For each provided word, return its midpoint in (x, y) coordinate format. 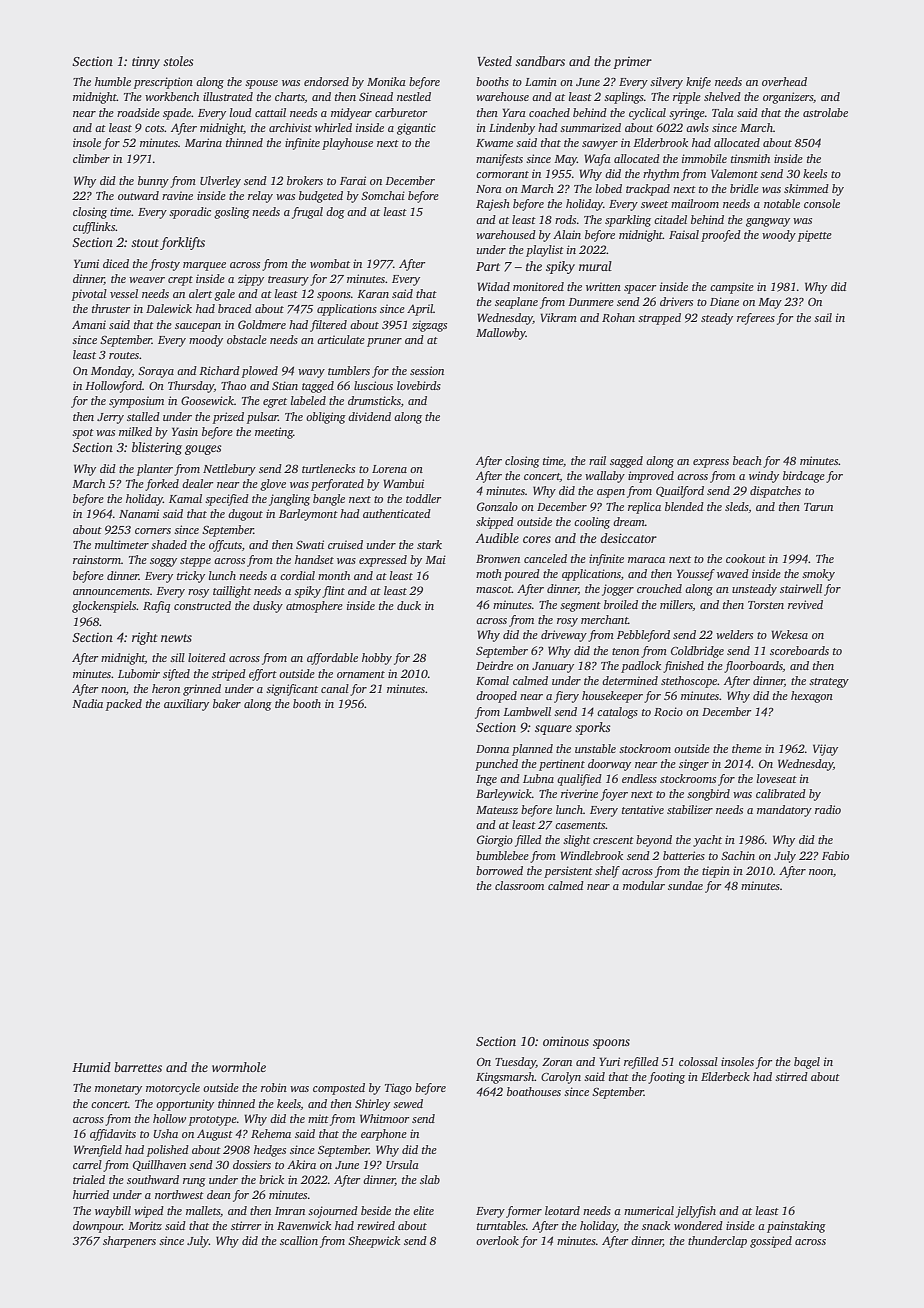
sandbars (540, 61)
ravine (177, 195)
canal (335, 688)
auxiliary (186, 705)
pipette (814, 236)
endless (639, 778)
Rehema (271, 1133)
